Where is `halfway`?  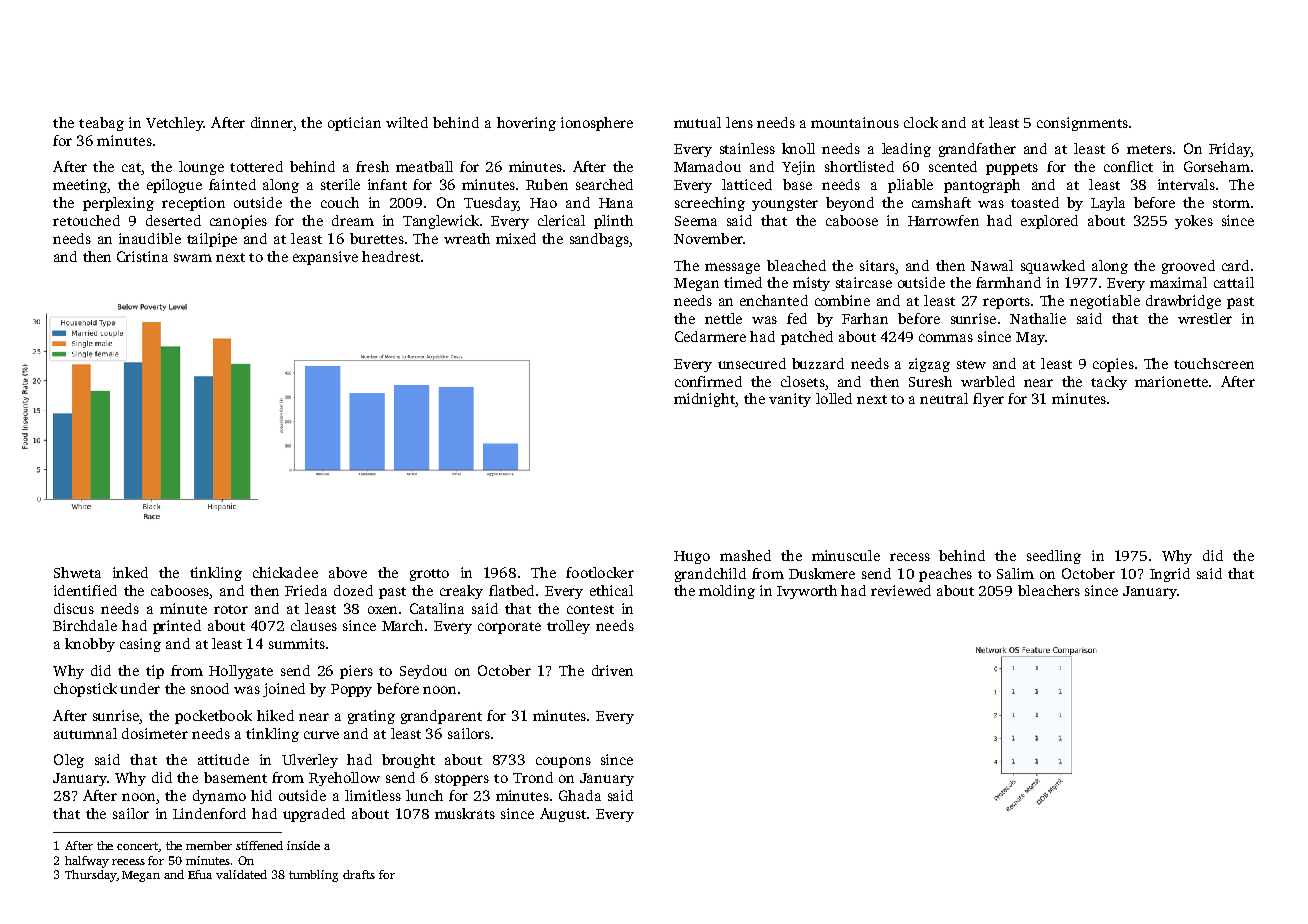
halfway is located at coordinates (87, 862).
